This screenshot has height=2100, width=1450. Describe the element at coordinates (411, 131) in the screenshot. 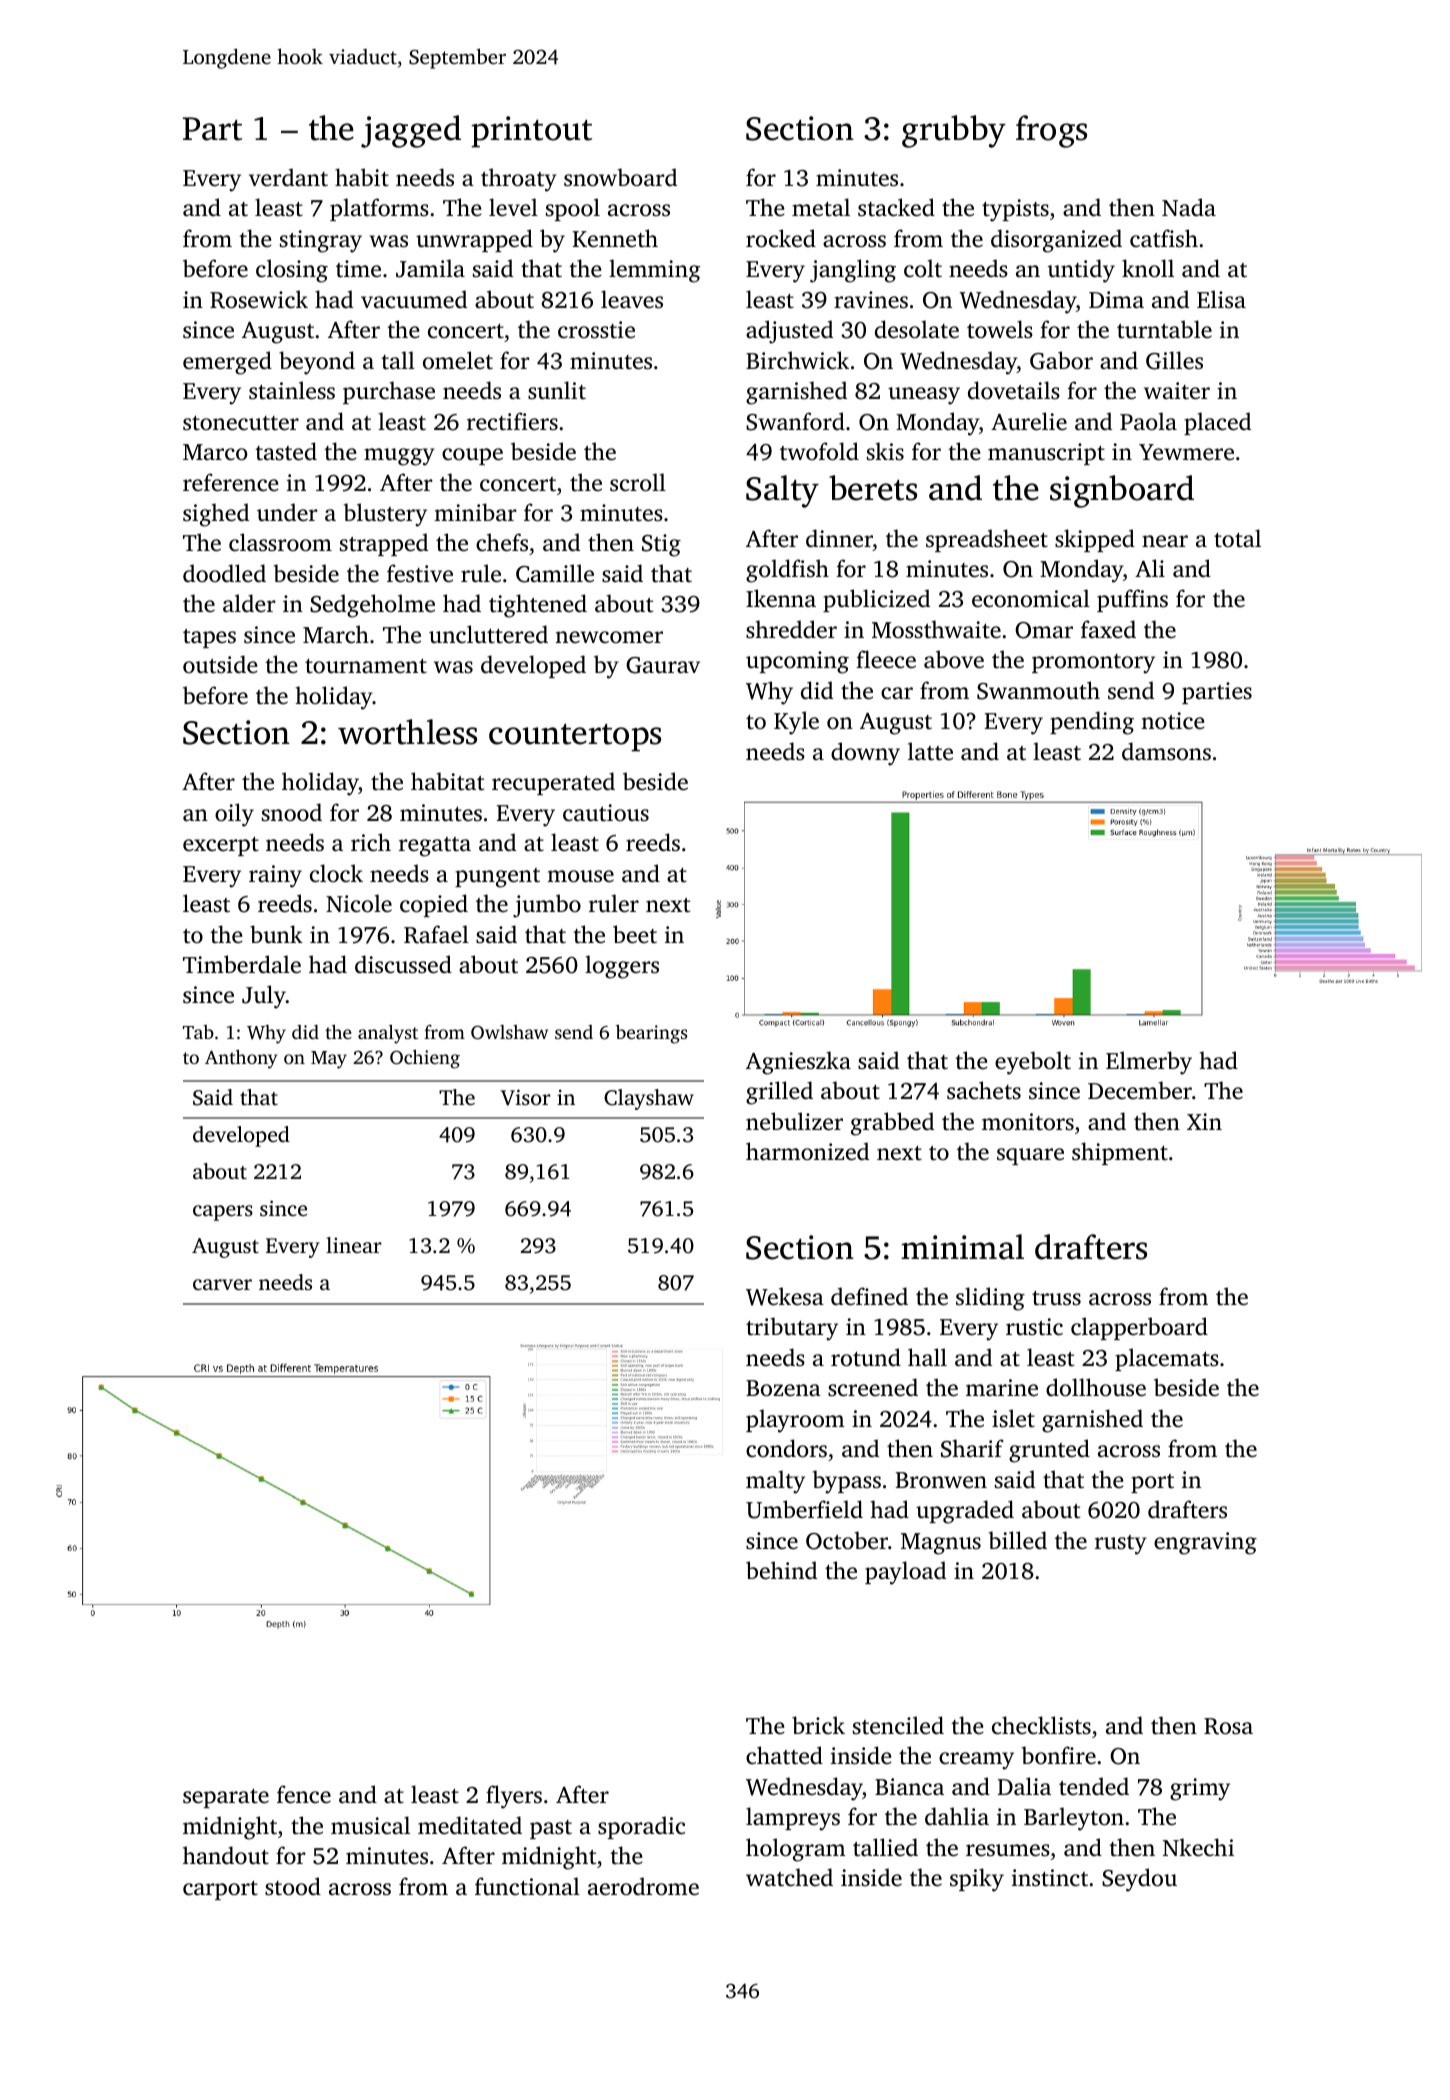

I see `jagged` at that location.
